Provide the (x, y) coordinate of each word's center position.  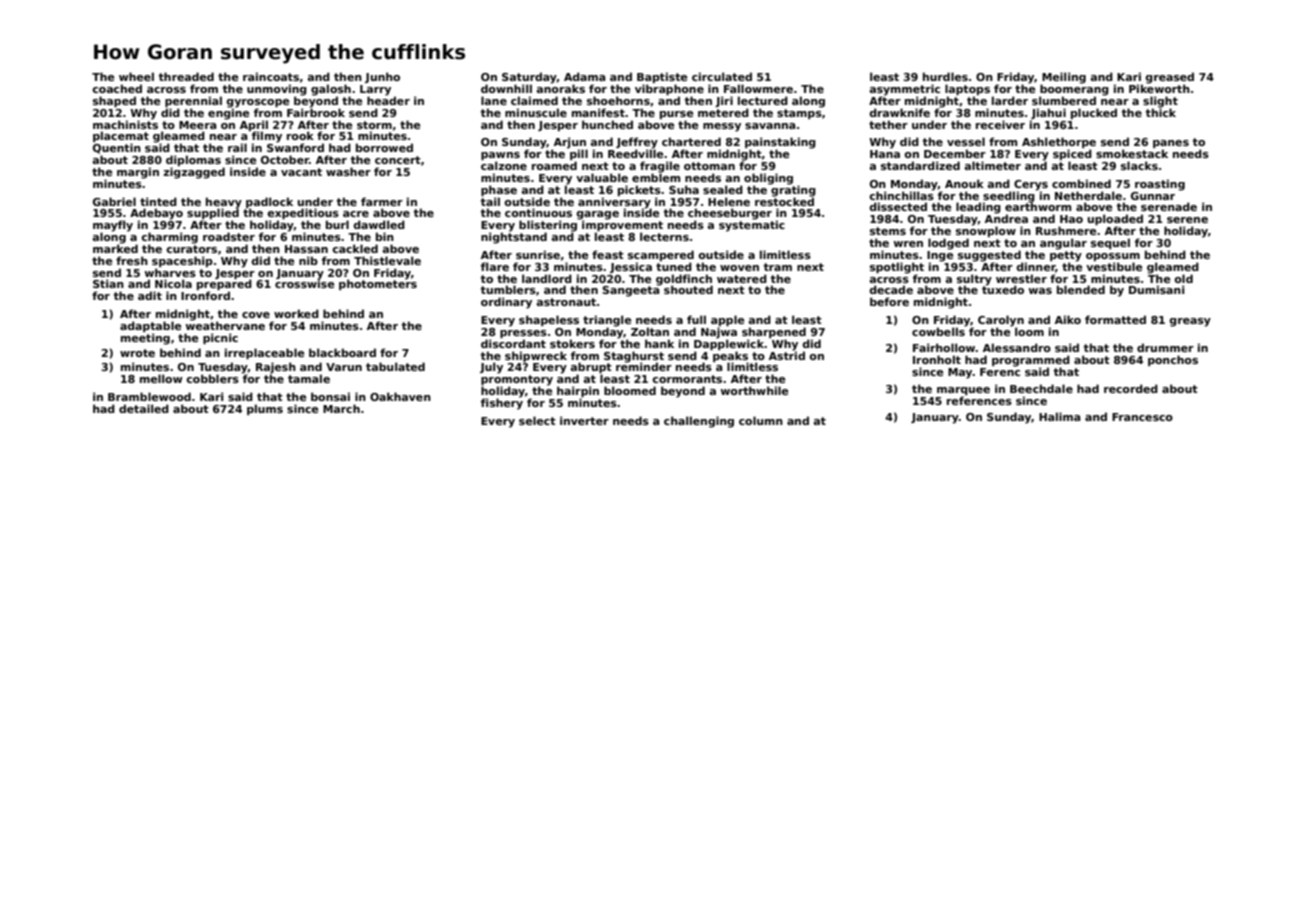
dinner (1036, 267)
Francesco (1142, 417)
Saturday (529, 78)
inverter (584, 420)
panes (1171, 144)
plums (265, 409)
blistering (548, 226)
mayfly (113, 226)
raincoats (271, 76)
